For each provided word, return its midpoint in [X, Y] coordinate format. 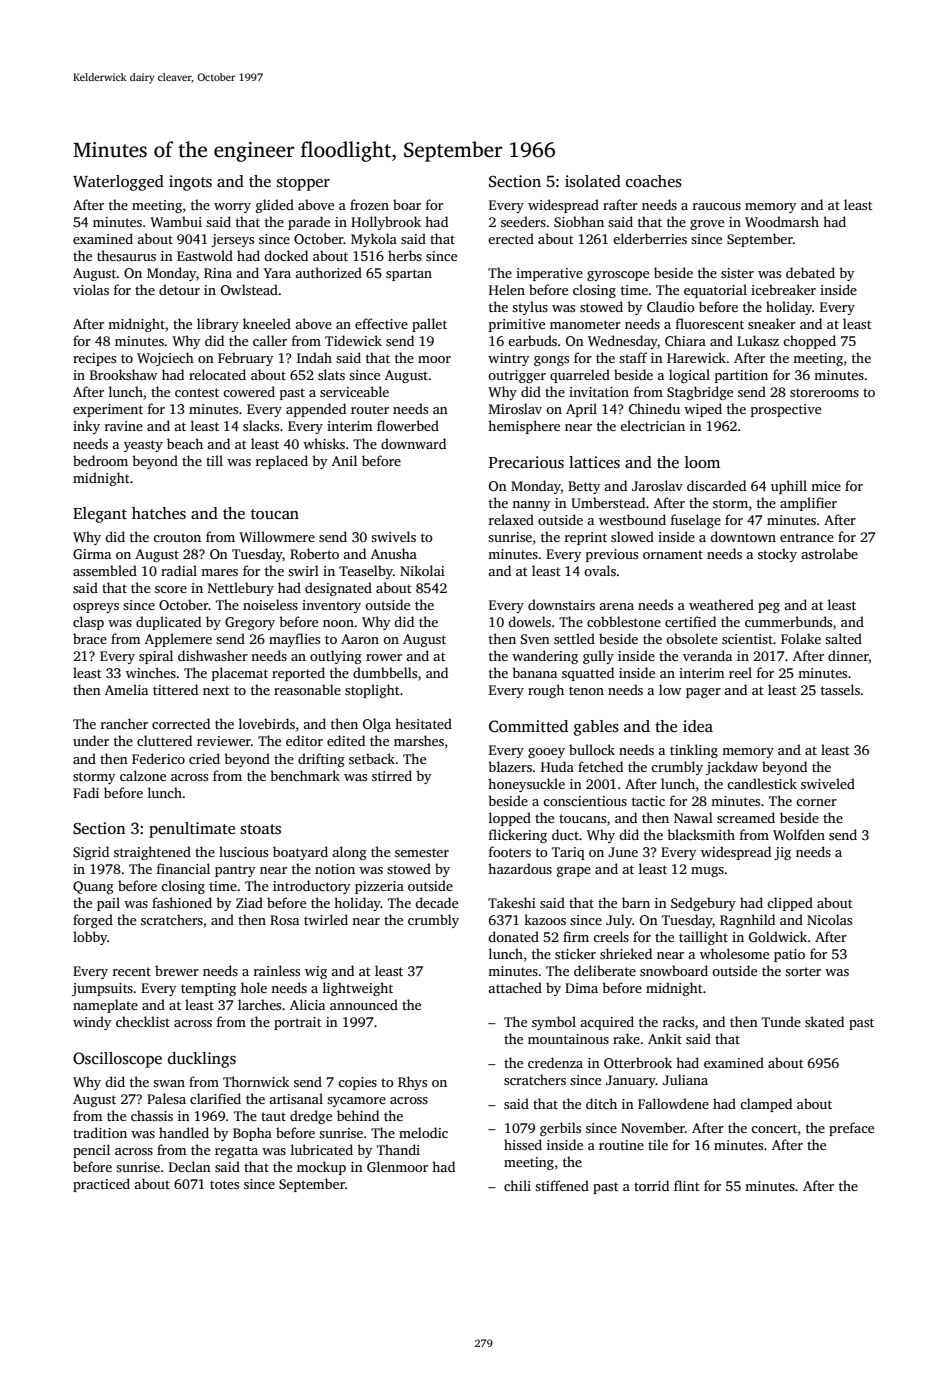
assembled [105, 570]
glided [275, 206]
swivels [393, 536]
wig [316, 972]
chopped [809, 342]
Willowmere [277, 536]
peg [769, 608]
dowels [529, 621]
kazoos [545, 919]
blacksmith [701, 834]
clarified [215, 1098]
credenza [555, 1062]
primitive [517, 325]
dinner [848, 657]
